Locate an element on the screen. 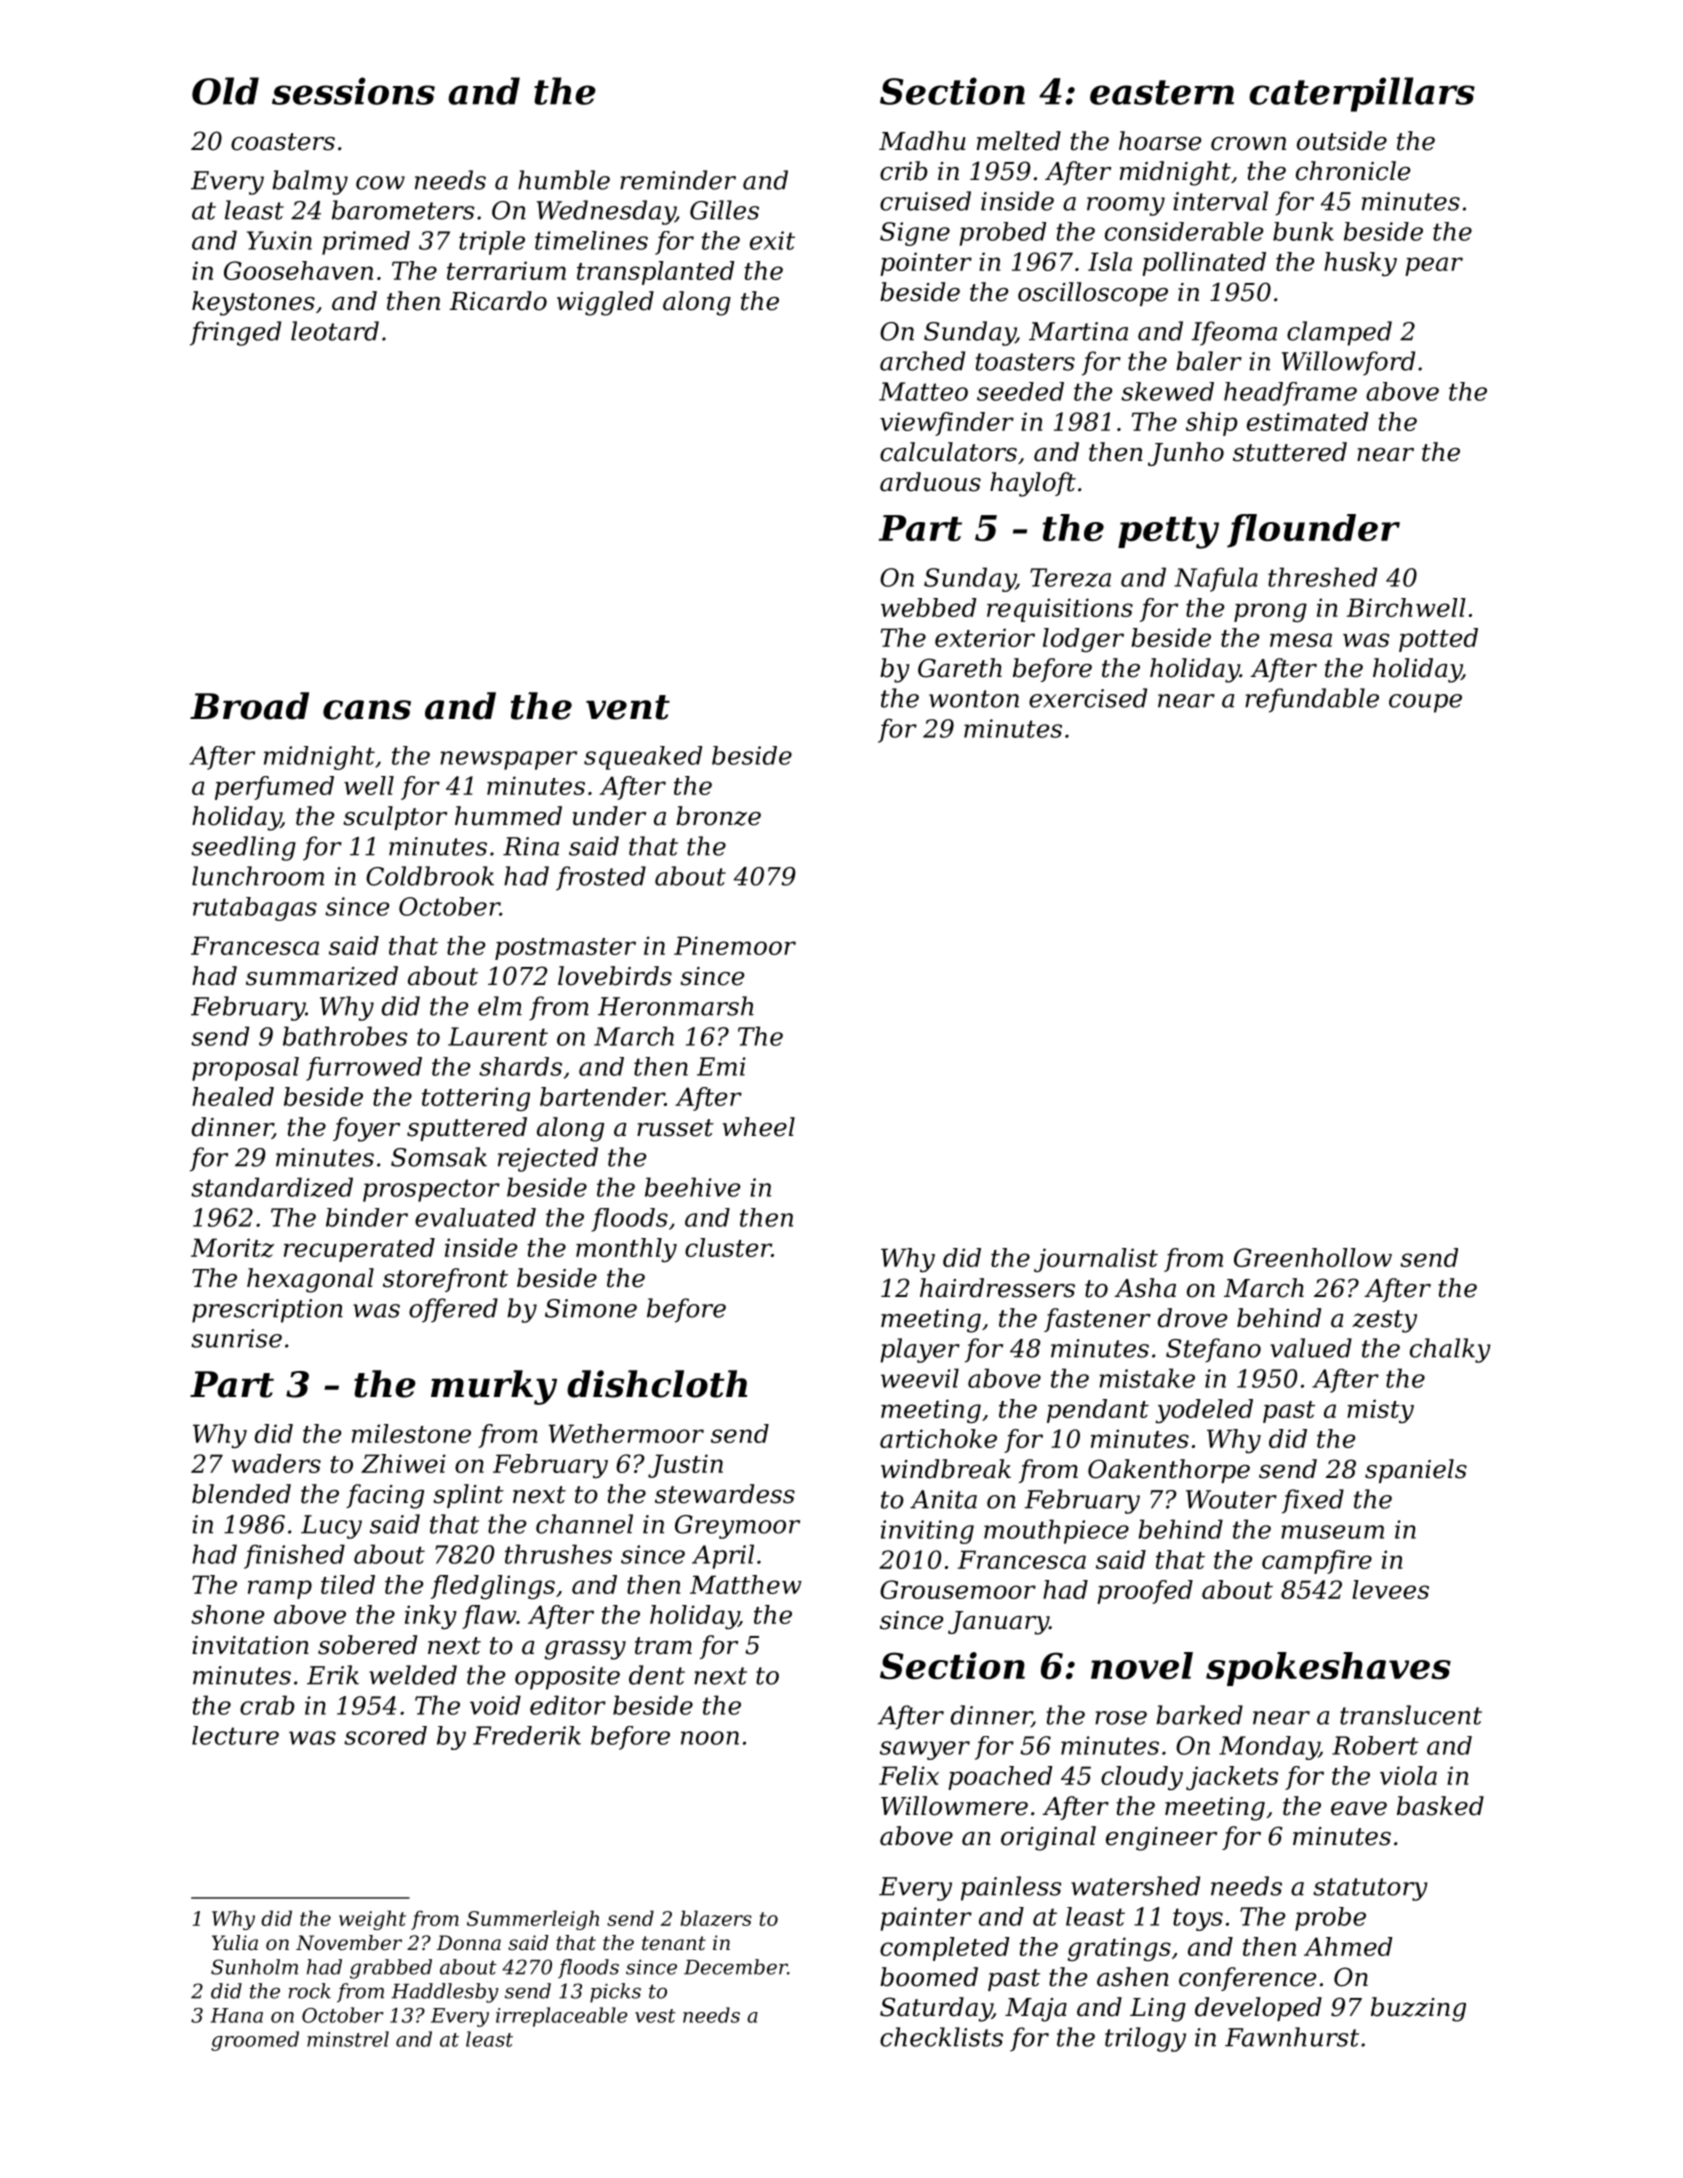  Broad is located at coordinates (249, 706).
